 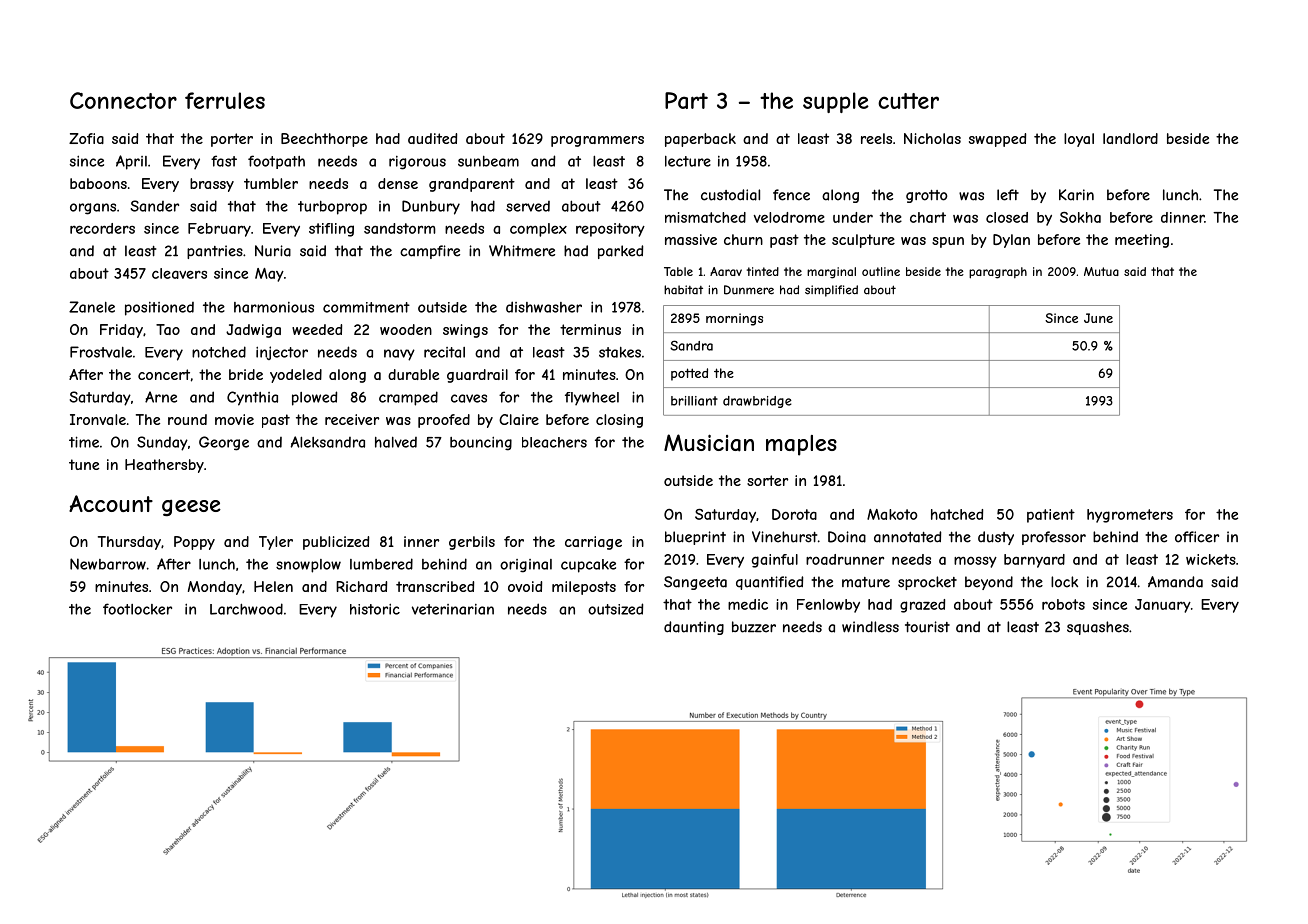 I want to click on landlord, so click(x=1130, y=138).
